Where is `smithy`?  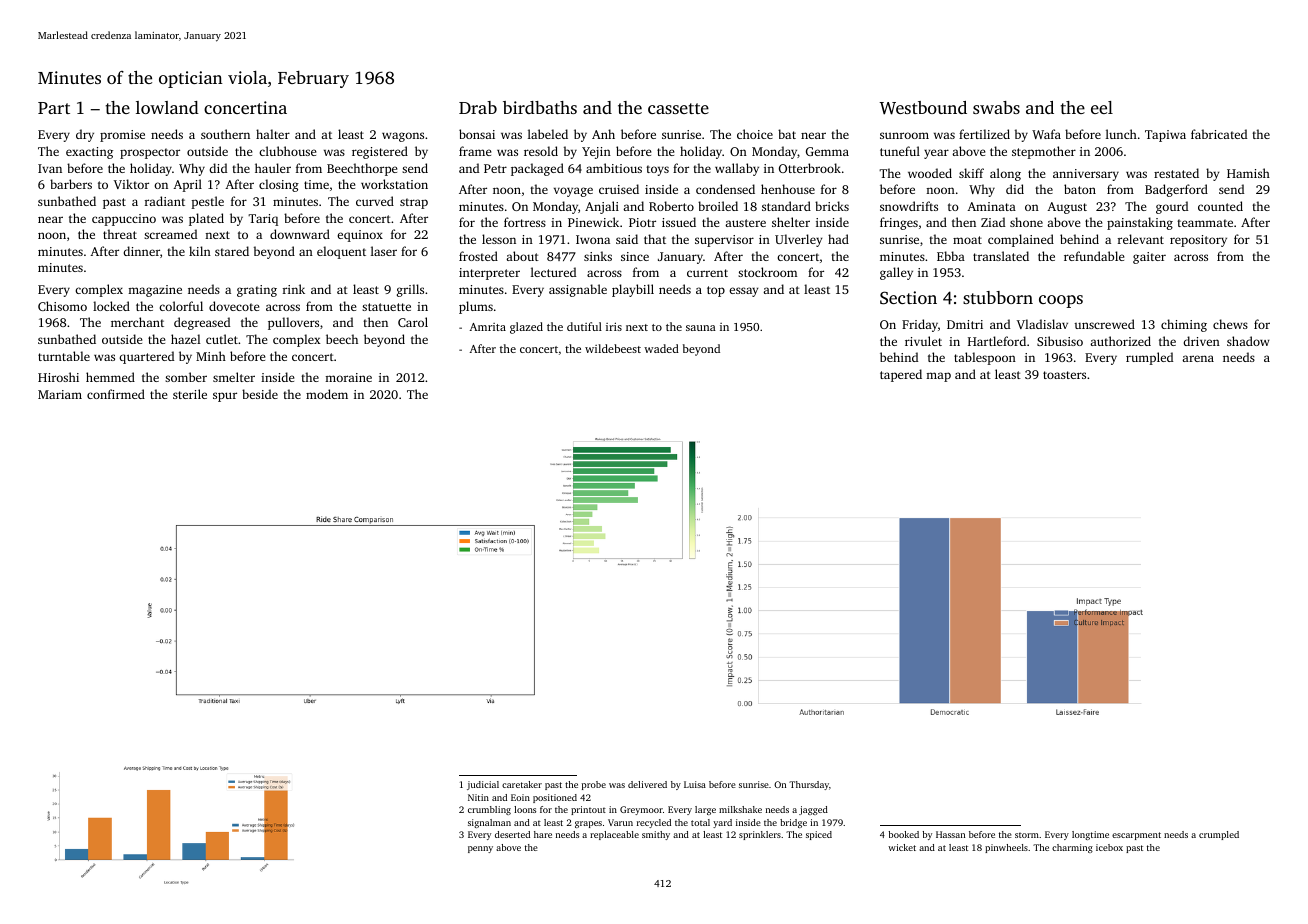
smithy is located at coordinates (656, 835).
